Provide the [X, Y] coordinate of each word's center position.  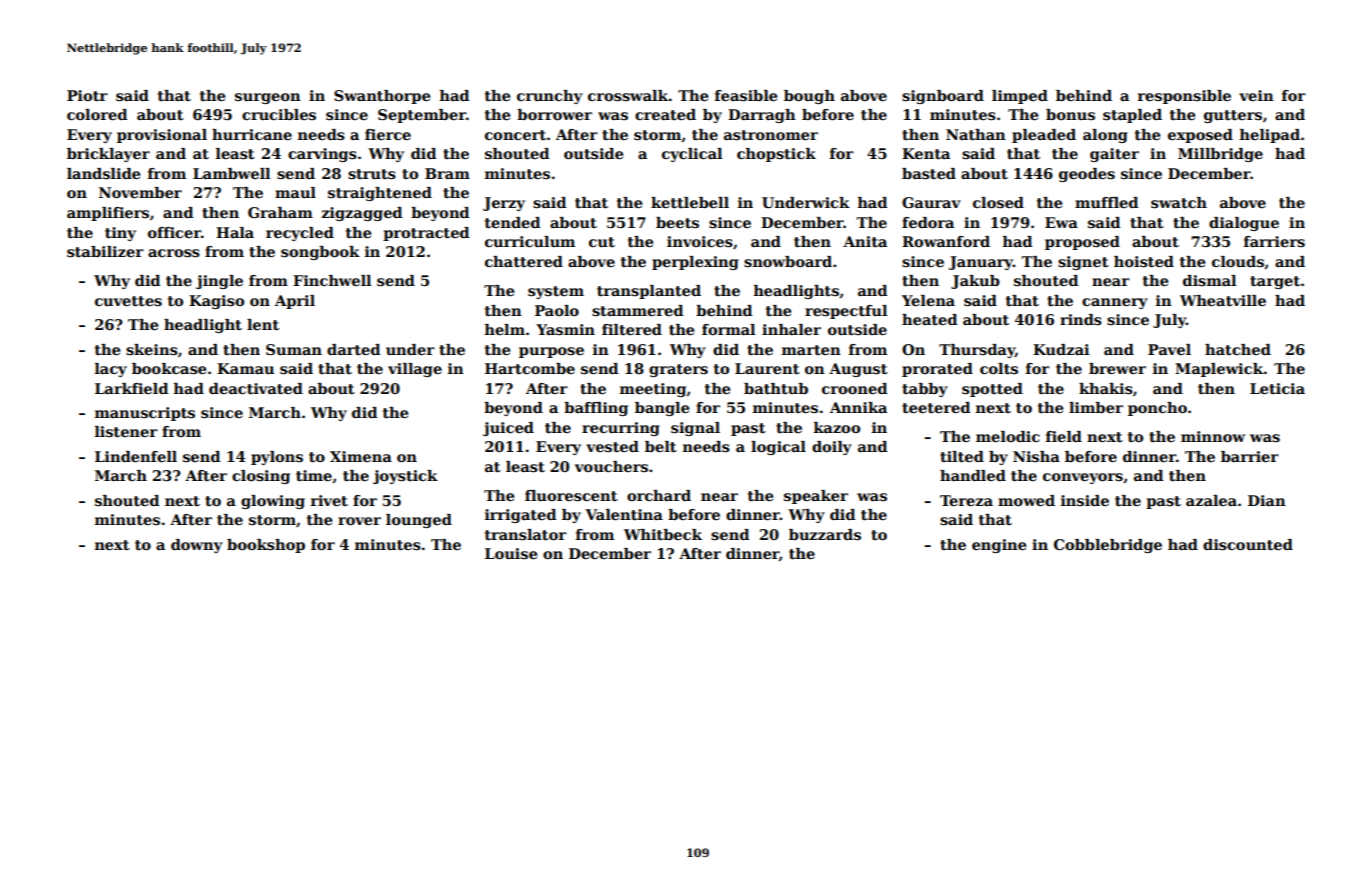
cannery [1115, 303]
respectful [846, 312]
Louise [511, 553]
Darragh [762, 116]
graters [678, 370]
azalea [1211, 500]
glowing [273, 502]
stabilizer [105, 252]
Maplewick [1219, 370]
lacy [111, 370]
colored [97, 114]
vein [1256, 95]
